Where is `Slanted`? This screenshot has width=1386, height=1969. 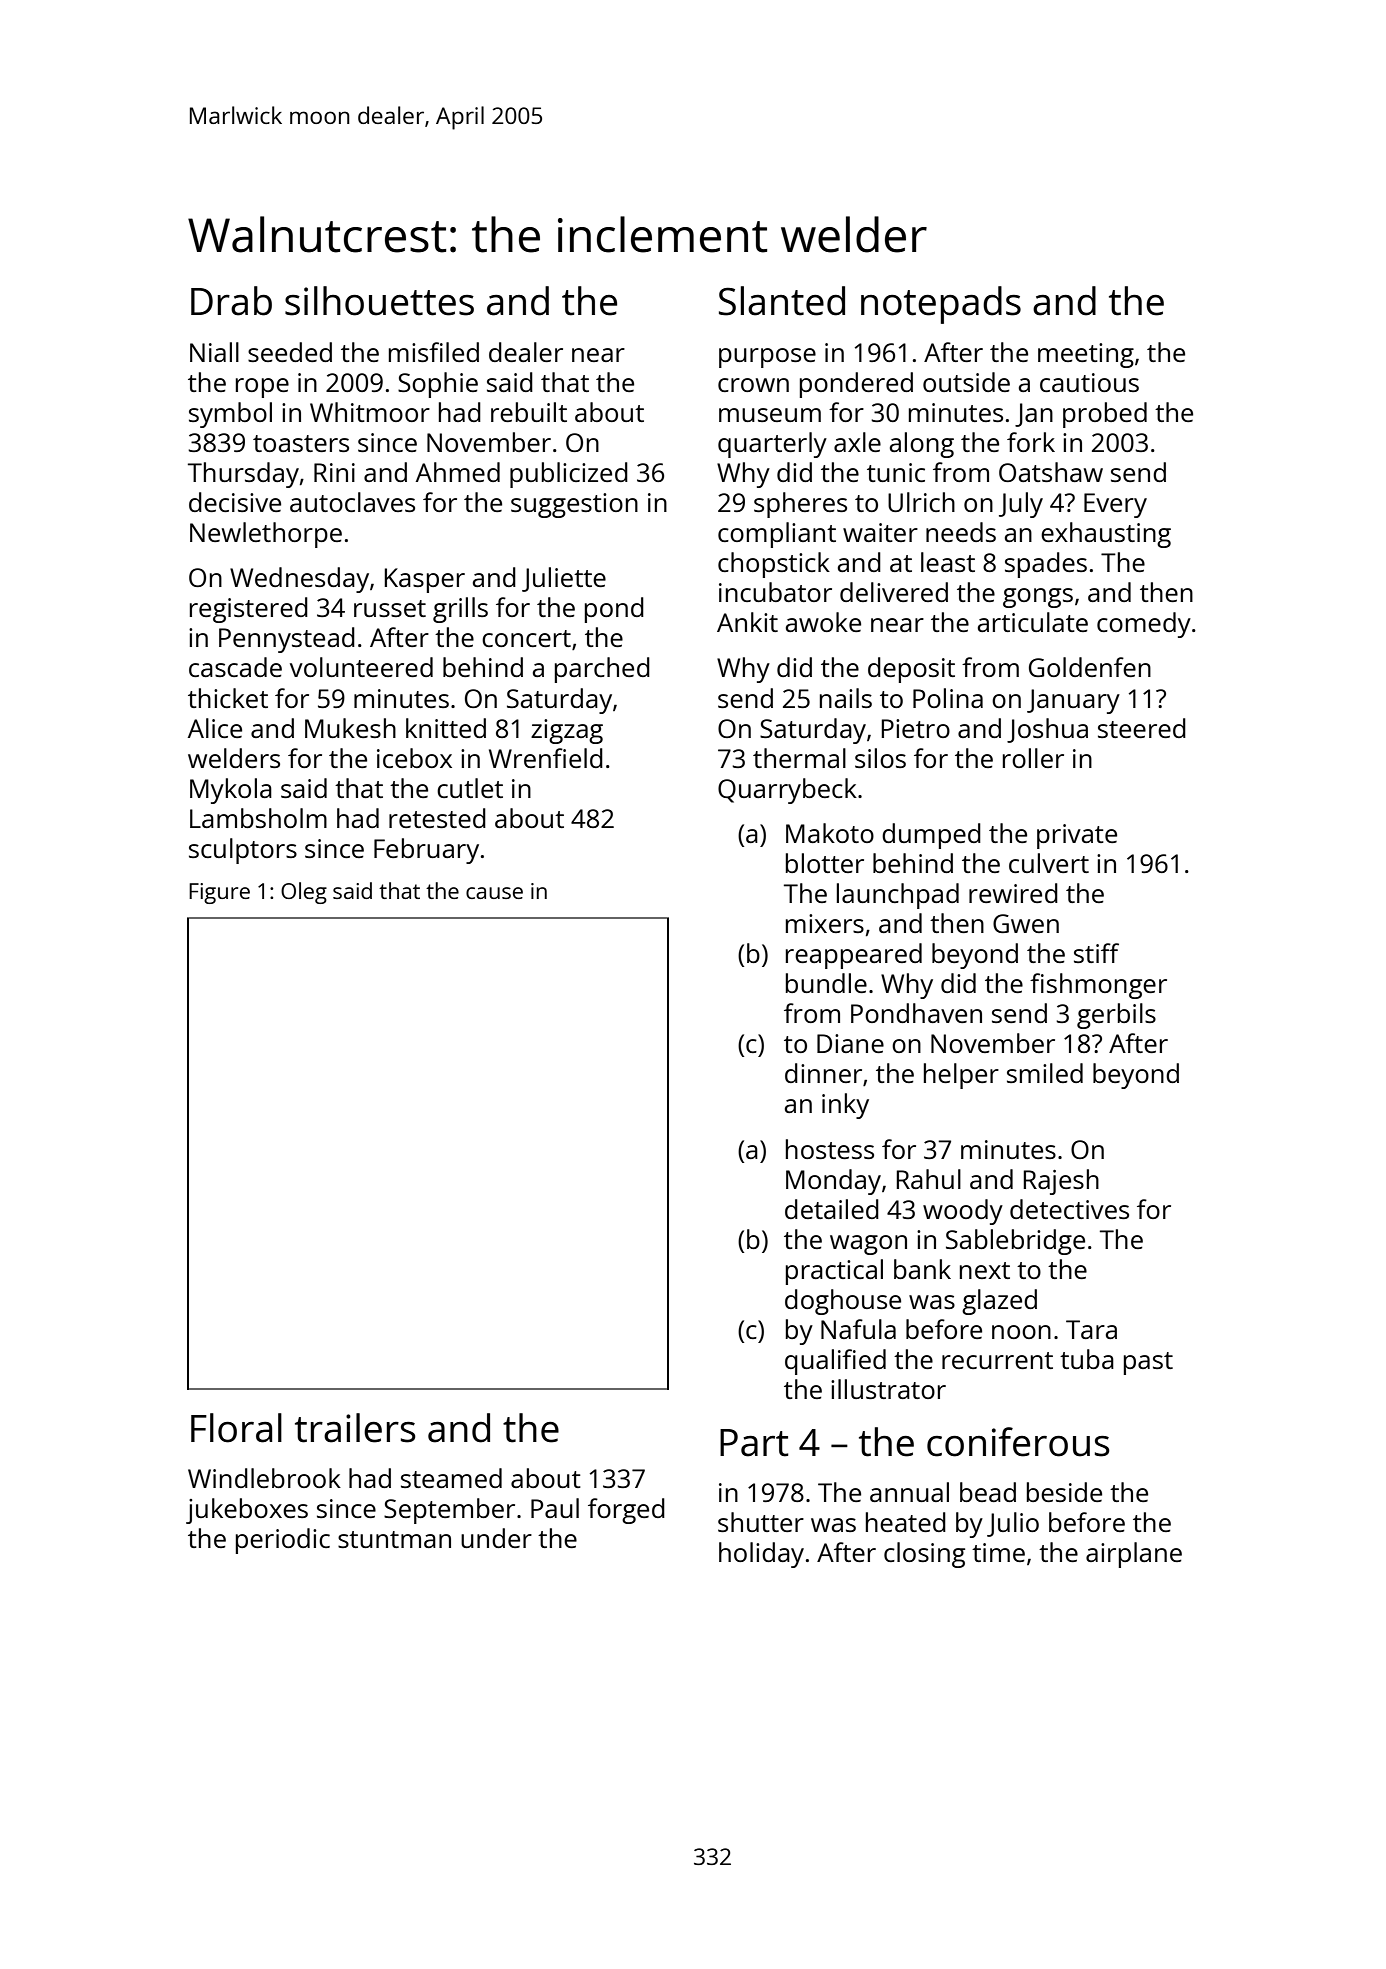 Slanted is located at coordinates (782, 301).
